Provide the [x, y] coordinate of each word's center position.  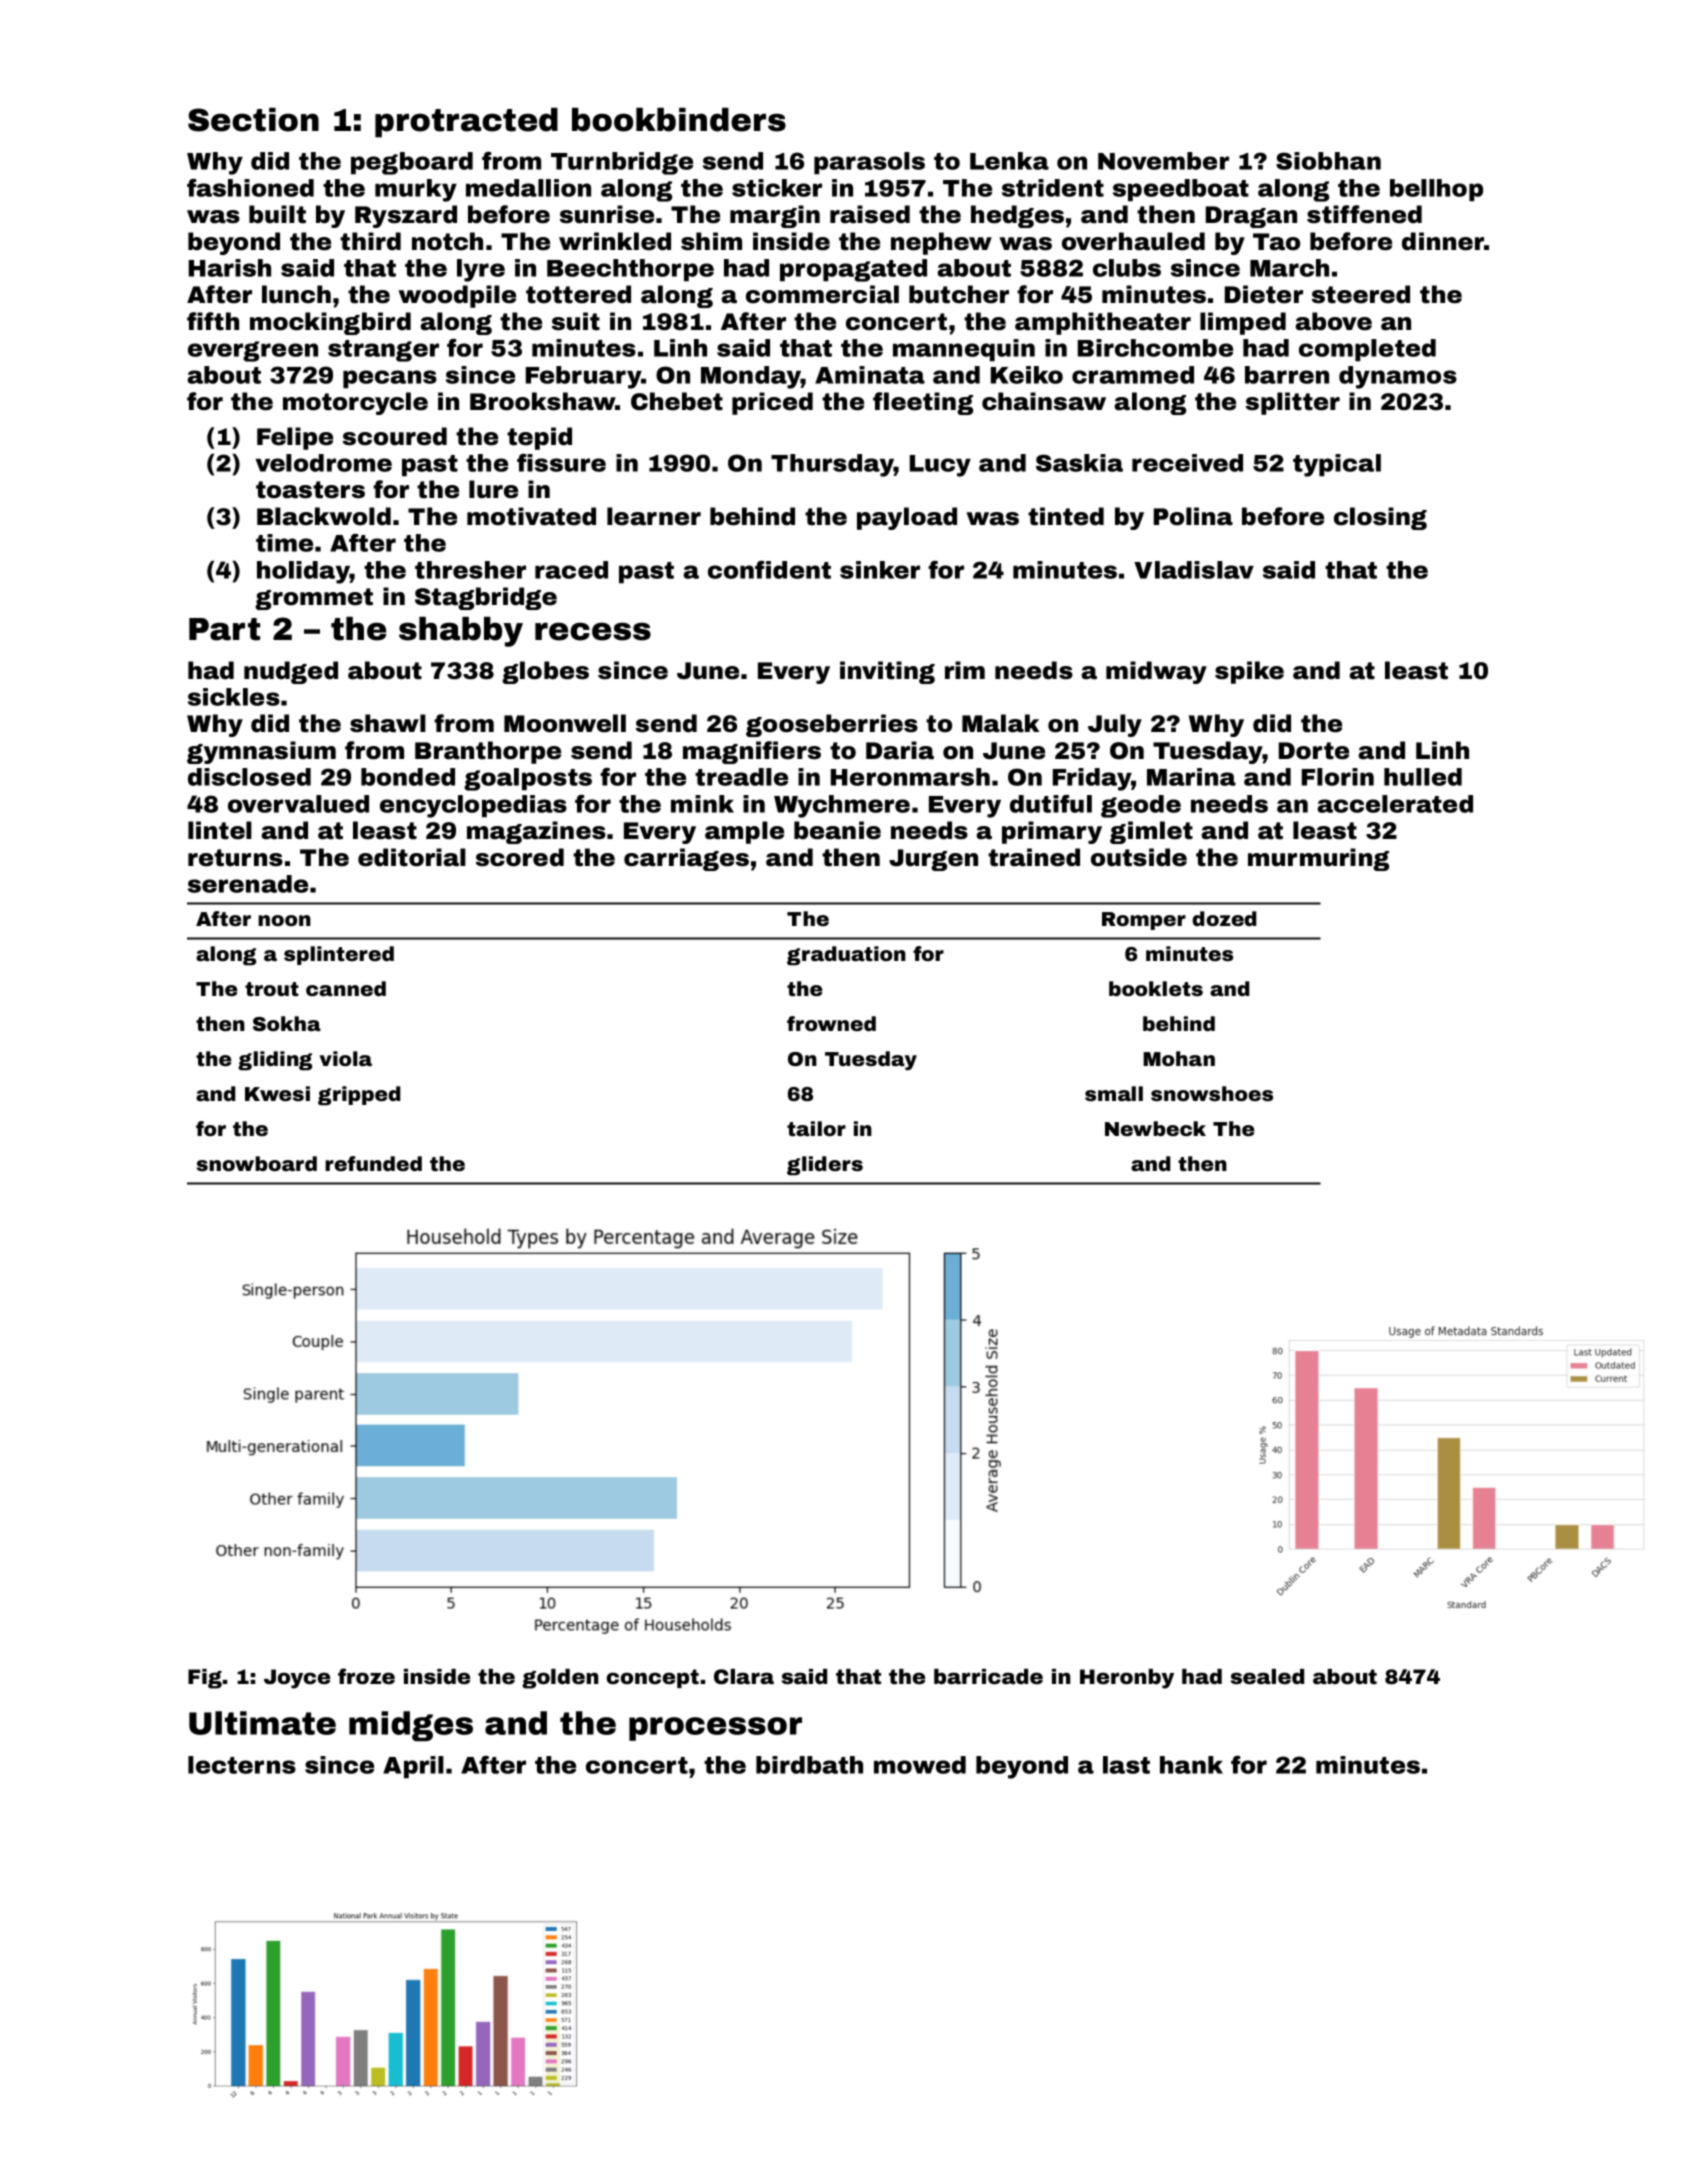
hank [1191, 1765]
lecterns [242, 1765]
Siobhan [1328, 161]
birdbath [809, 1765]
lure [493, 489]
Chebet [677, 401]
